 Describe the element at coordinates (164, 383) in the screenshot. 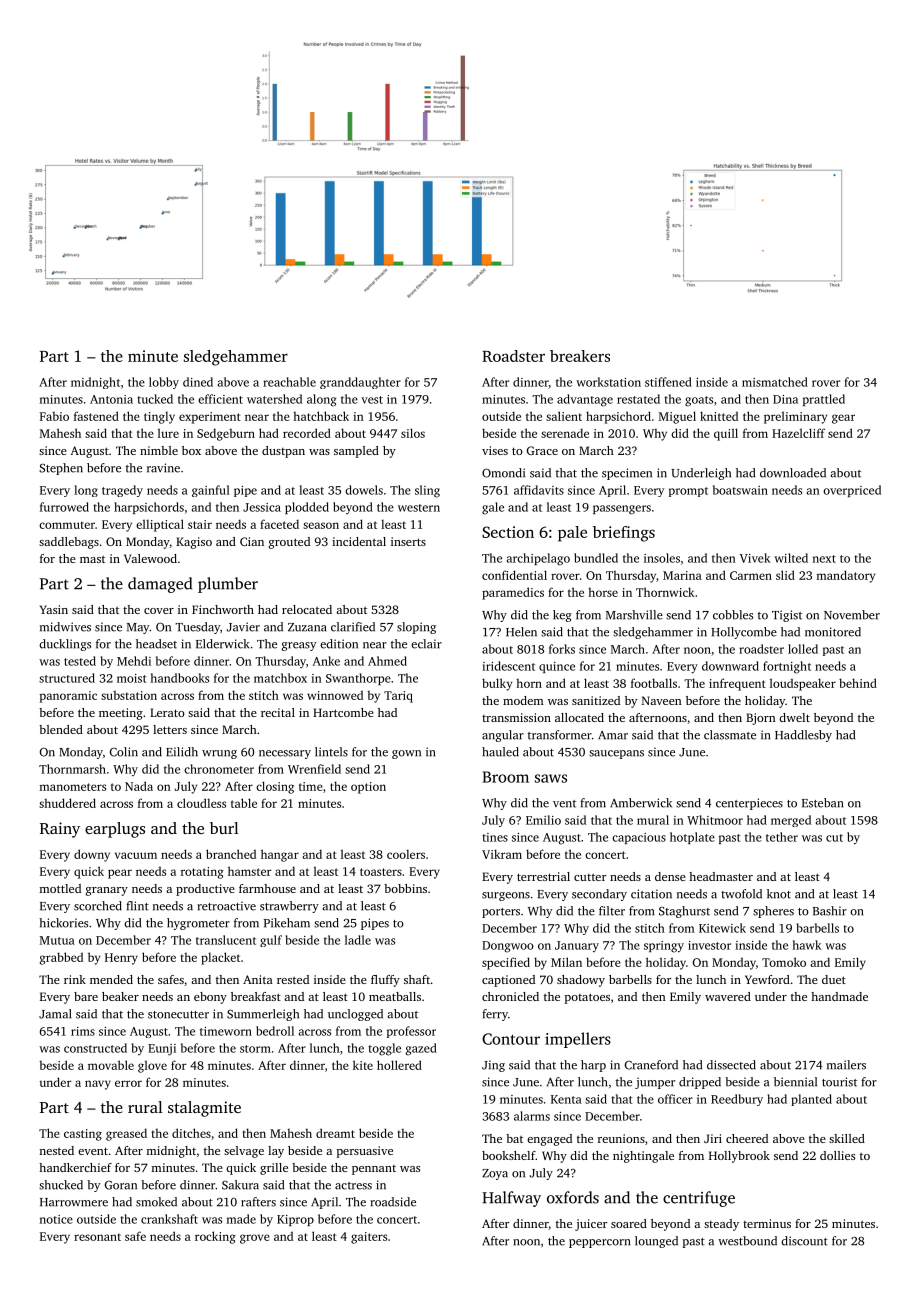

I see `lobby` at that location.
